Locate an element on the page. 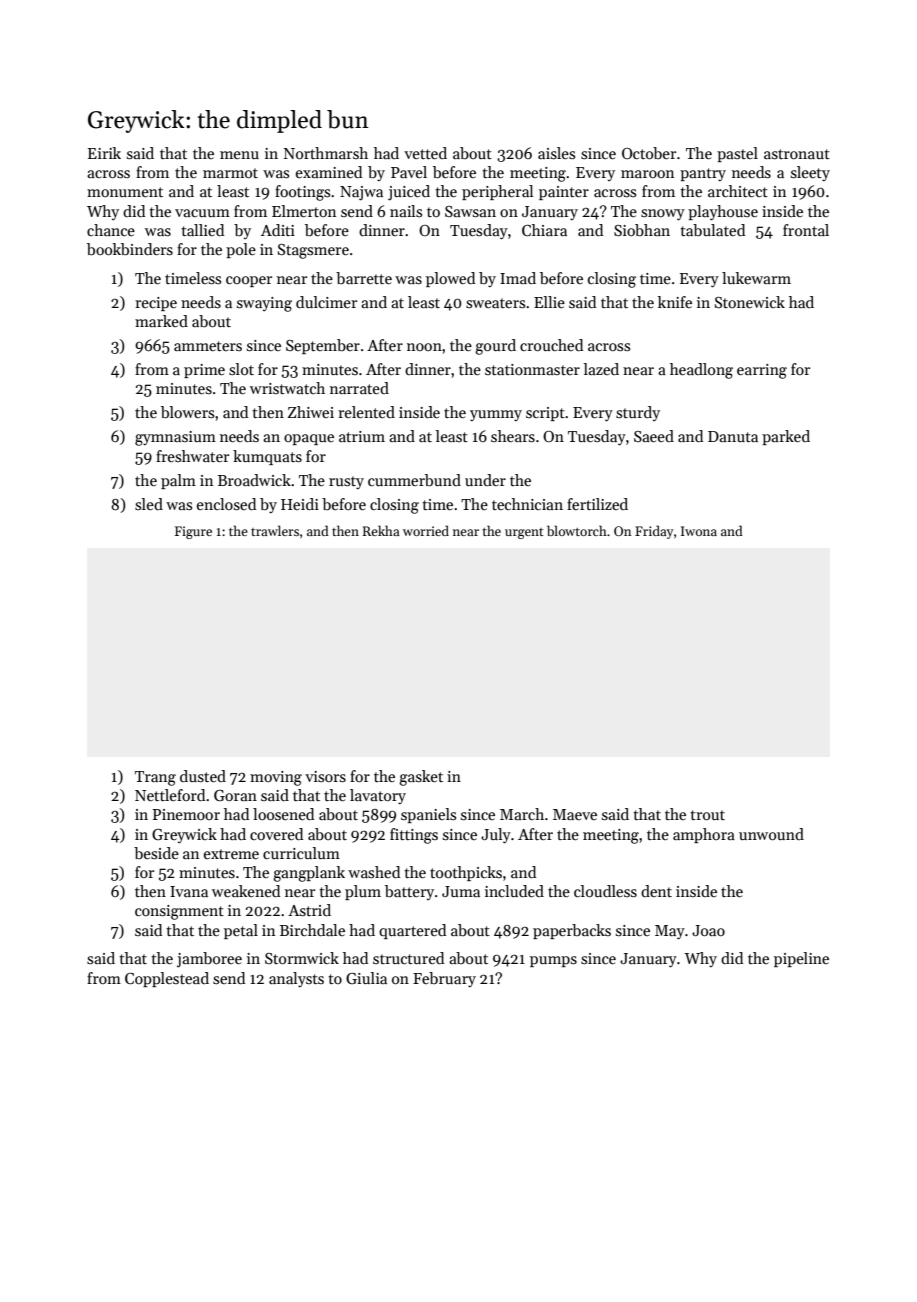 The width and height of the document is (917, 1302). trout is located at coordinates (707, 815).
